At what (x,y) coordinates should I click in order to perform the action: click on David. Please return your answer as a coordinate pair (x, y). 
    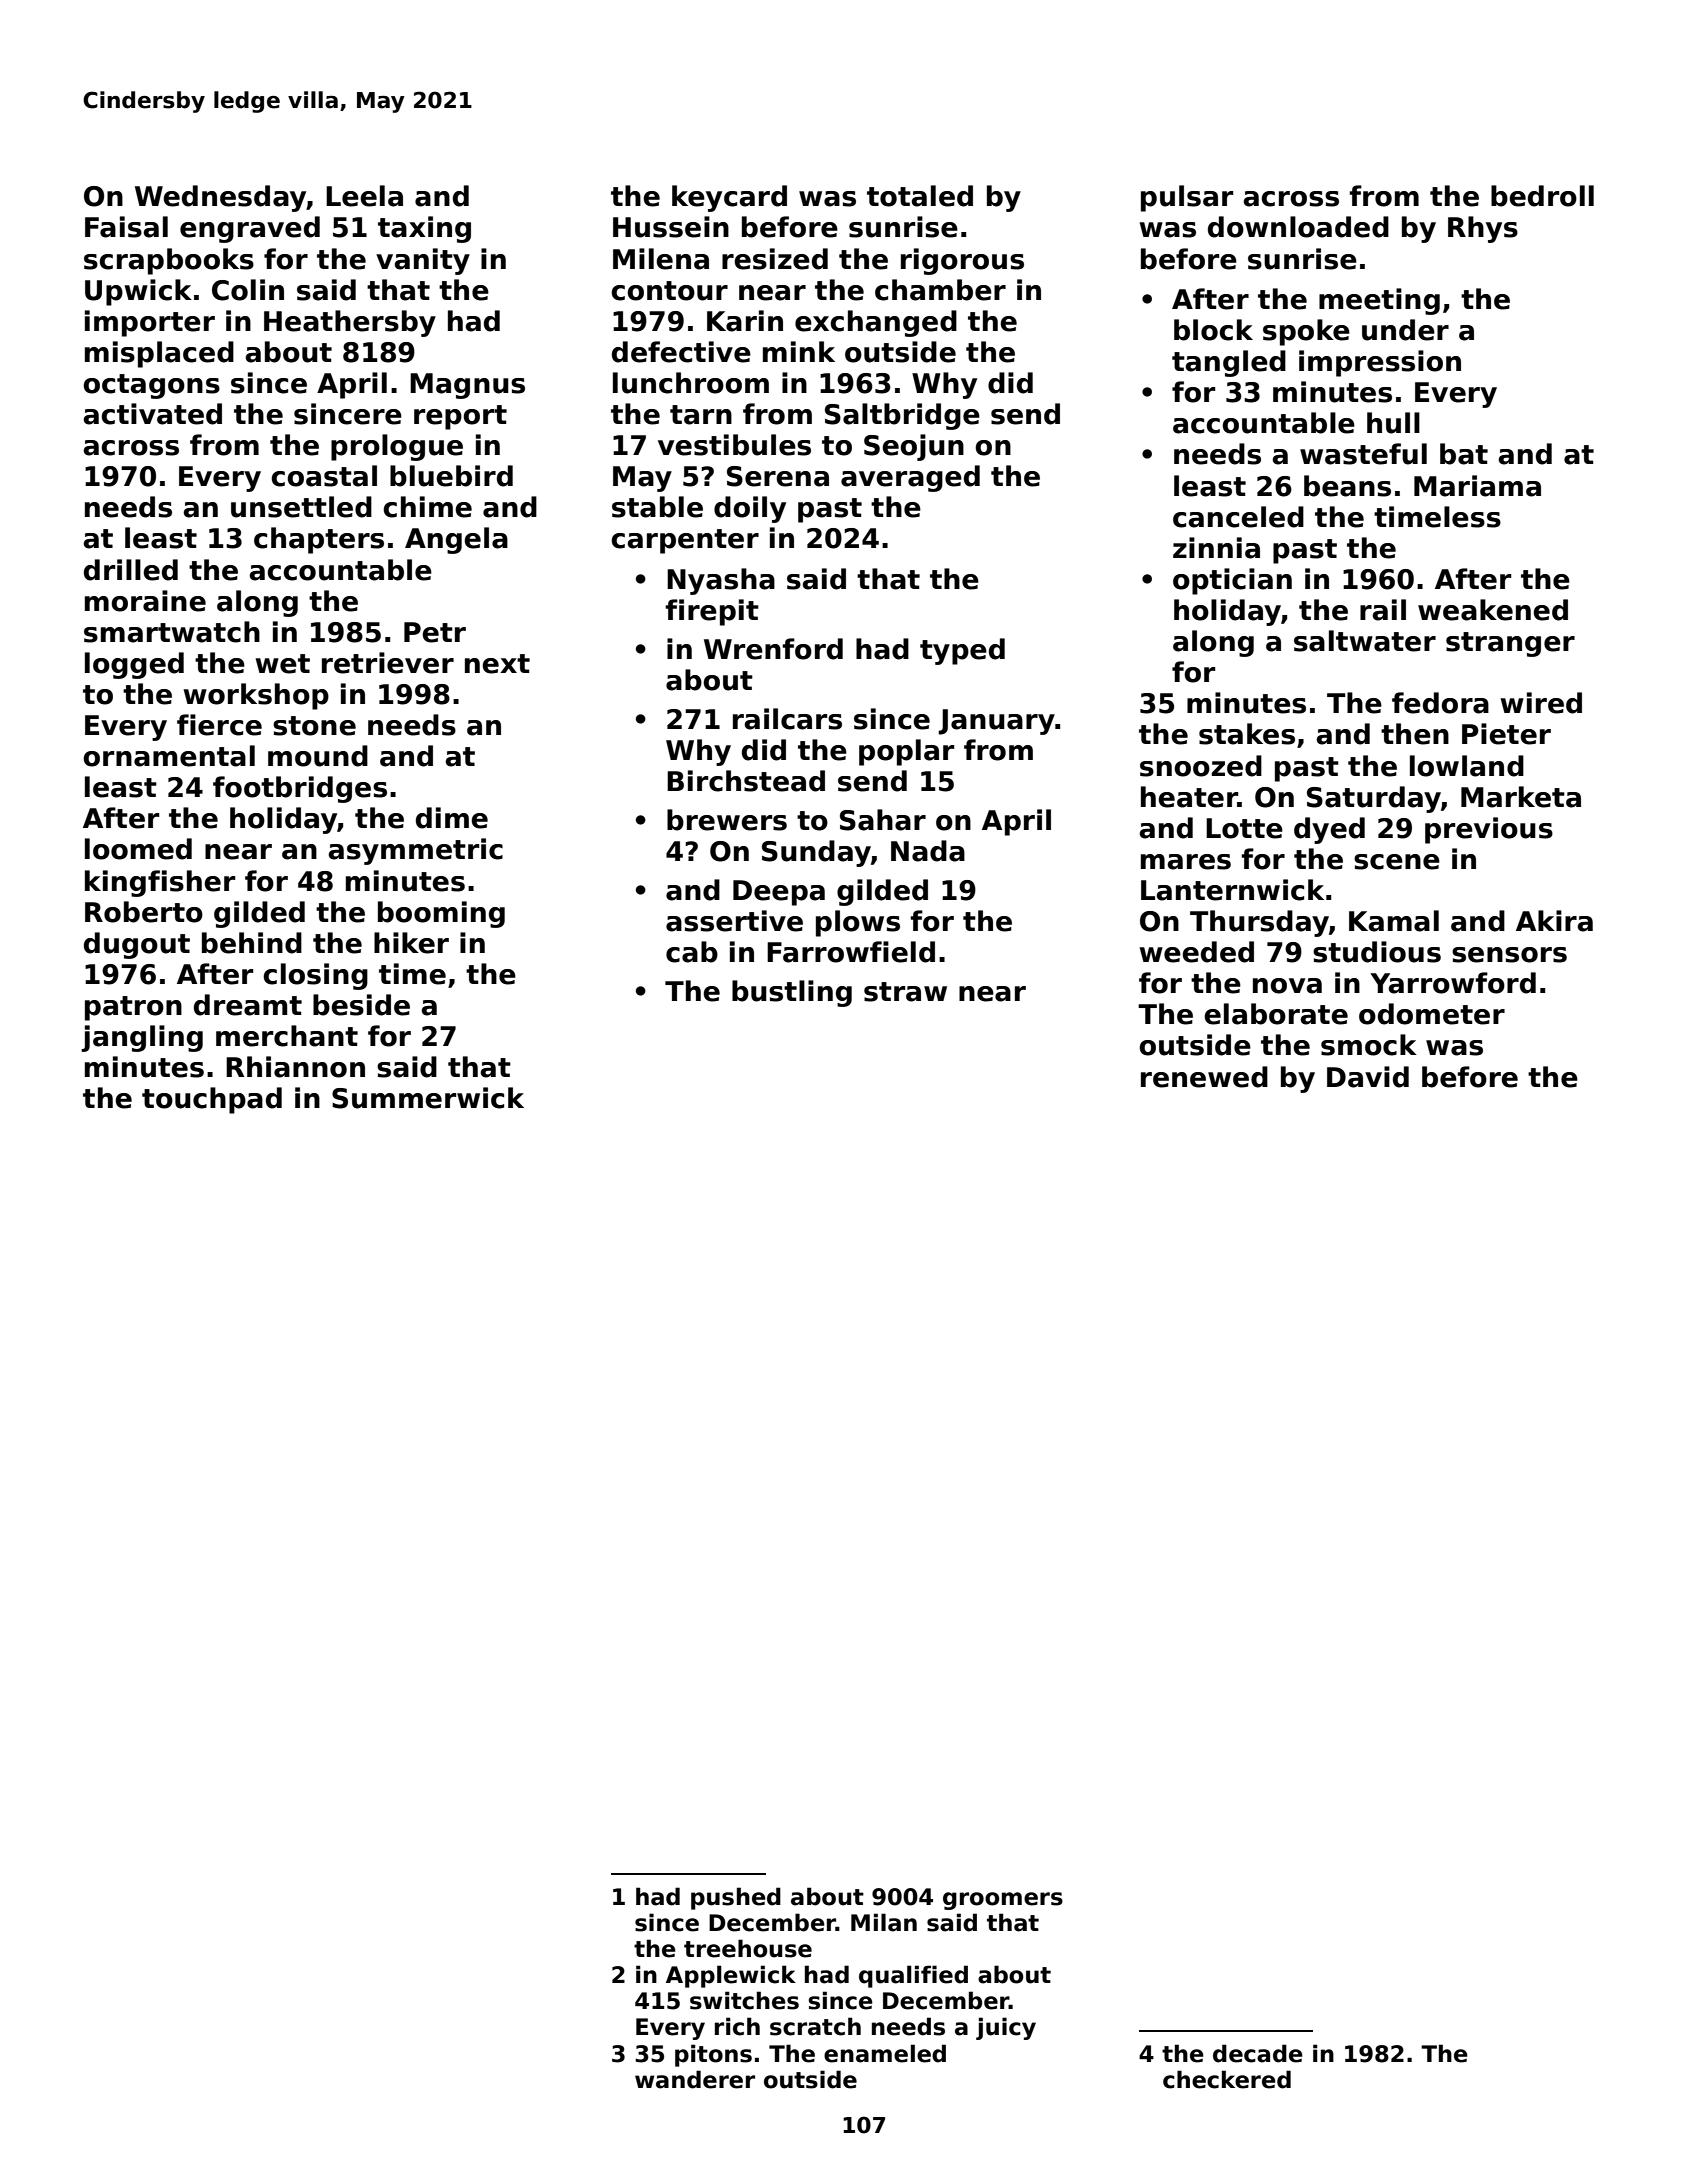
    Looking at the image, I should click on (1368, 1077).
